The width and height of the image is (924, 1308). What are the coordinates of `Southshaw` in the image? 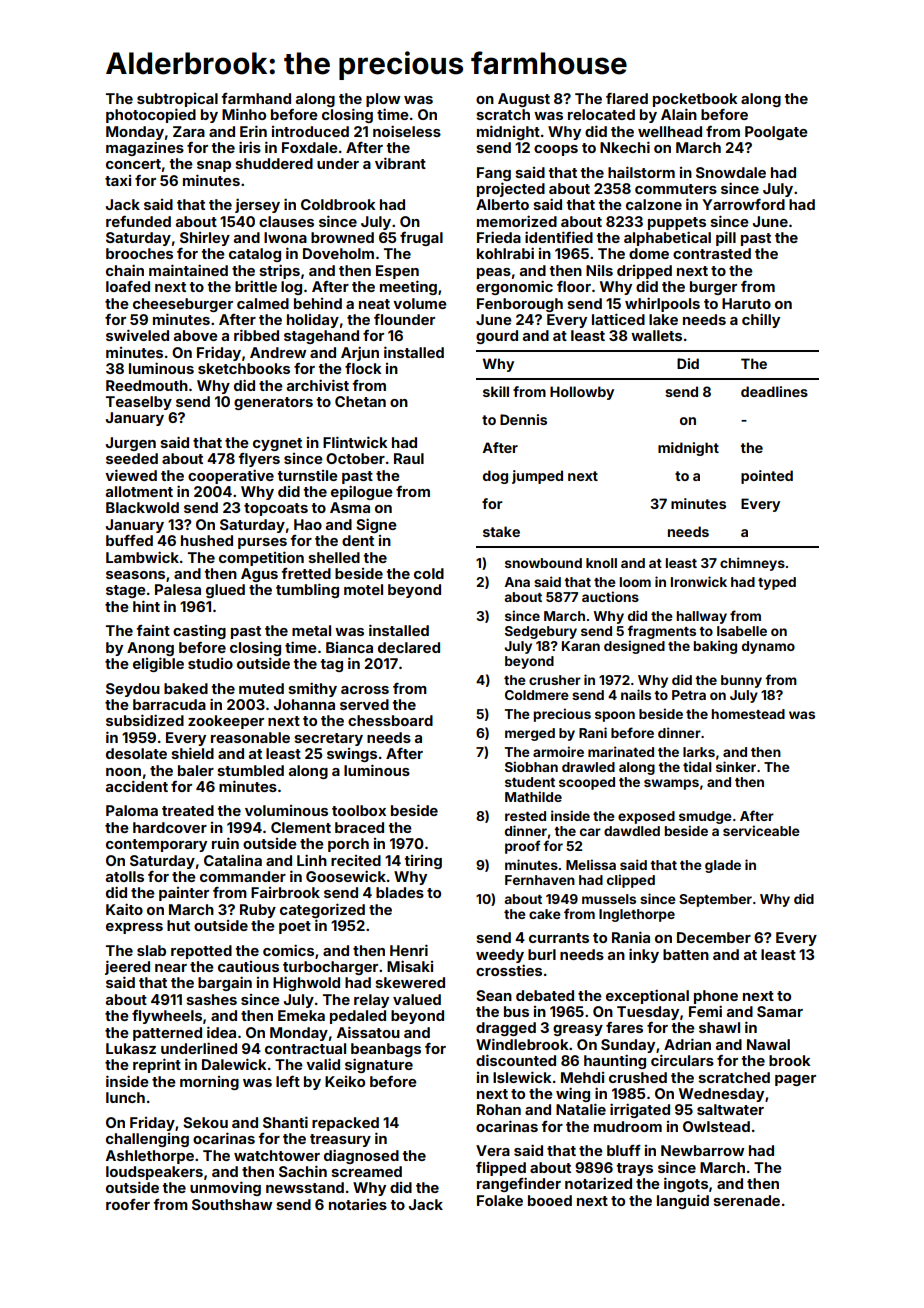 It's located at (232, 1204).
